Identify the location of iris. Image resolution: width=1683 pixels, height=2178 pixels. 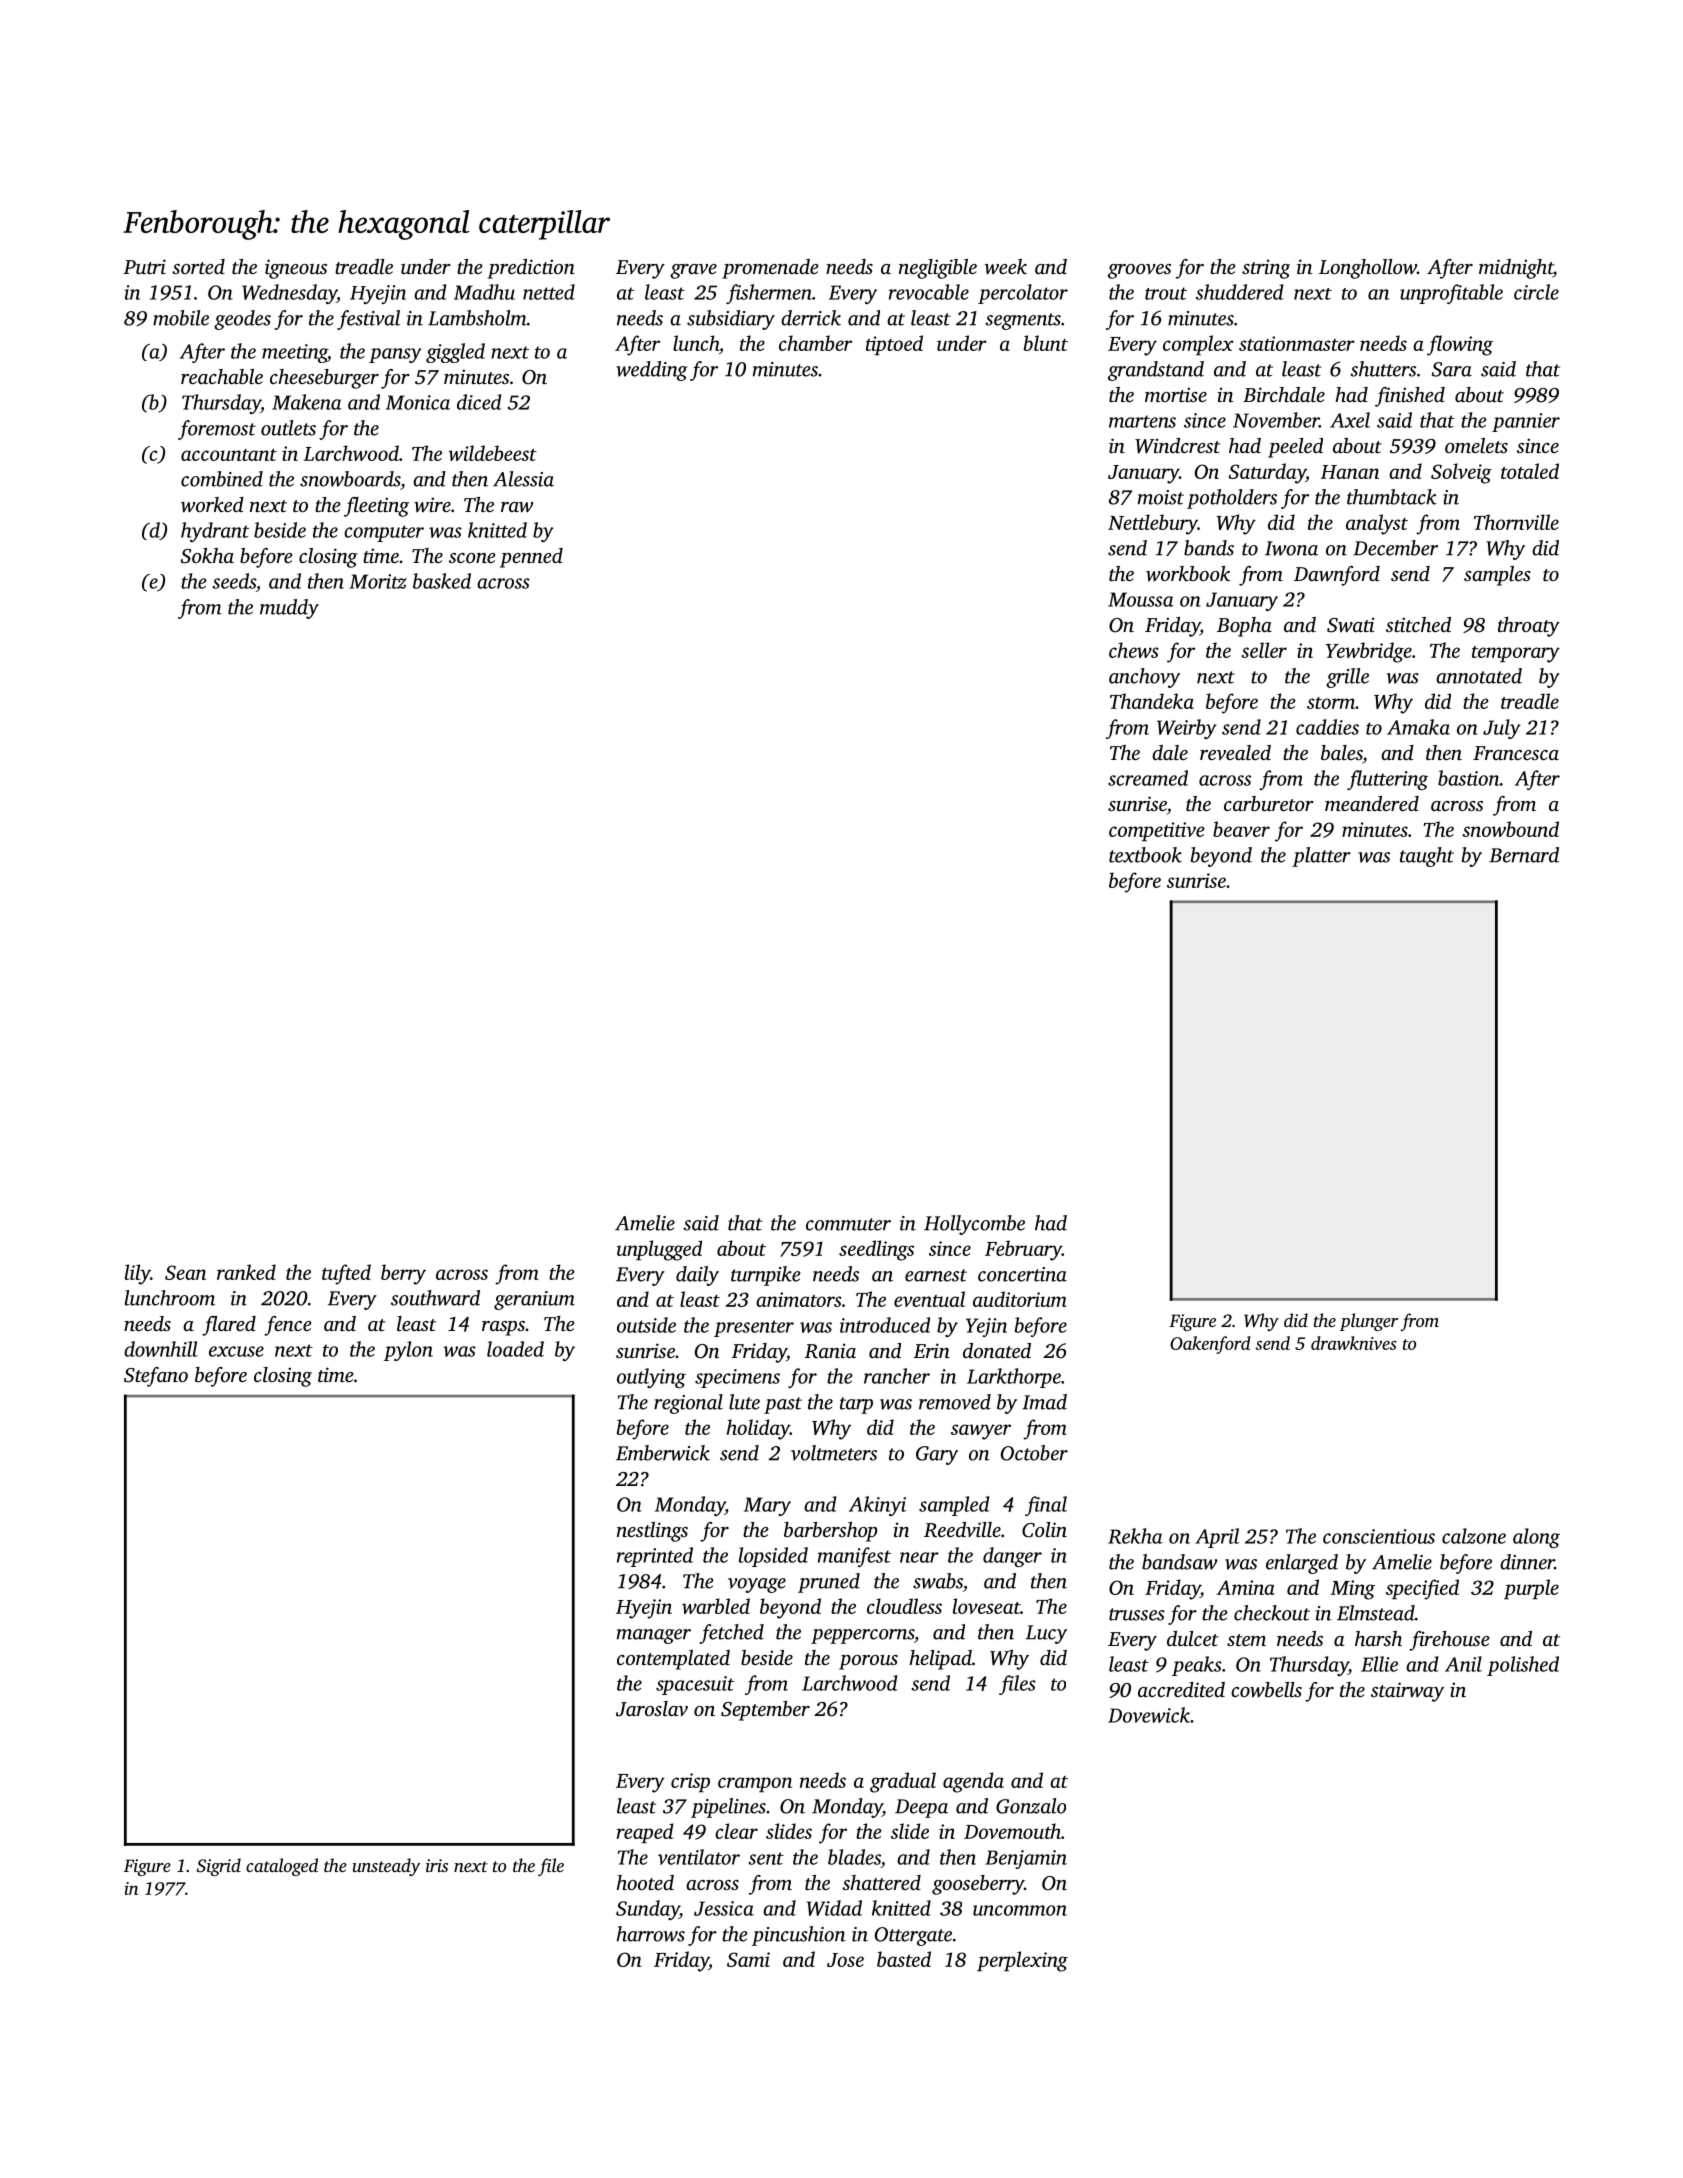
(437, 1865).
